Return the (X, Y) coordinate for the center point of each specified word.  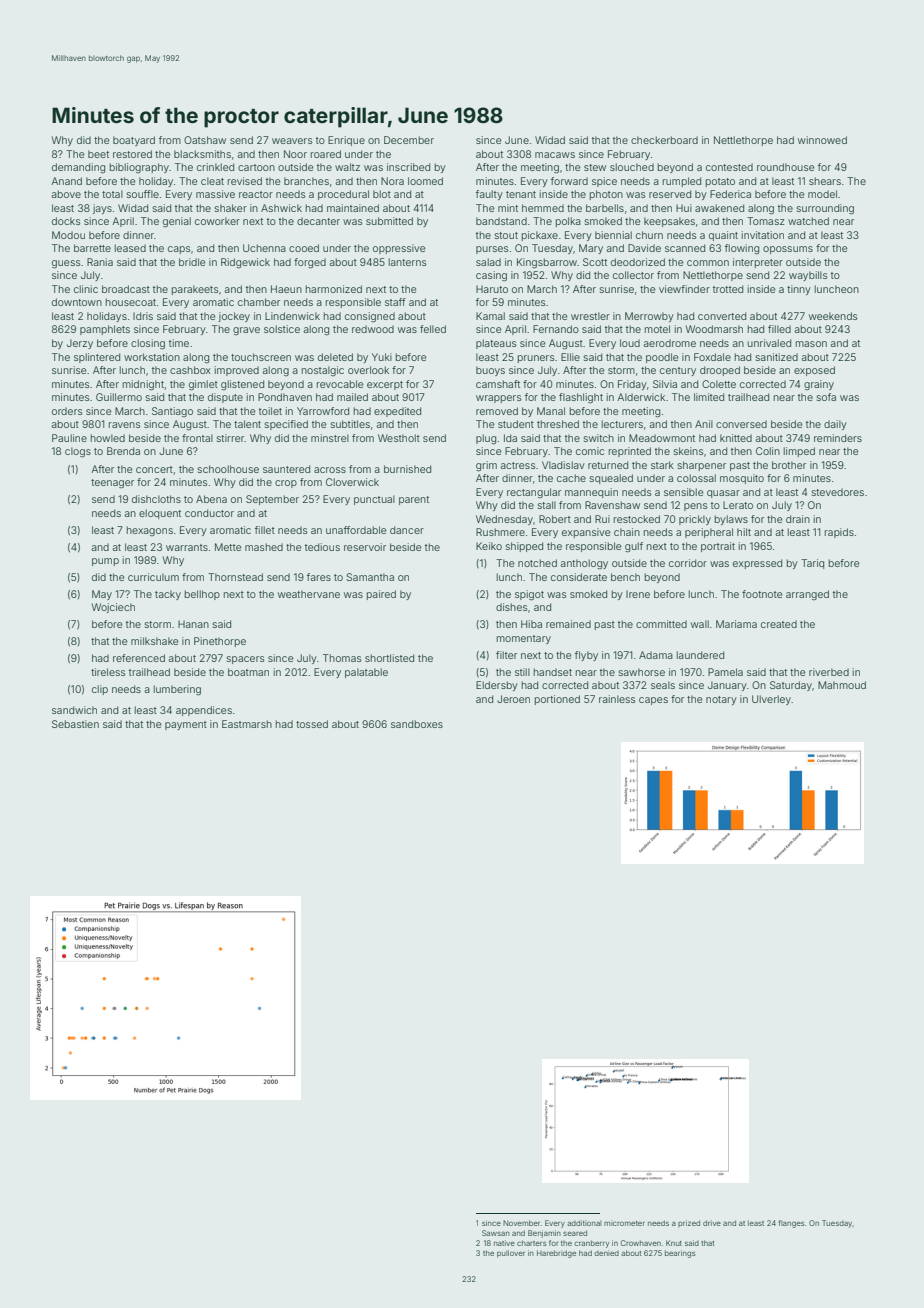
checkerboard (664, 140)
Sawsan (496, 1233)
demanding (78, 168)
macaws (555, 155)
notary (721, 700)
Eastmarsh (247, 724)
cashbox (190, 370)
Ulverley (771, 700)
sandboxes (417, 724)
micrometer (624, 1223)
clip (100, 690)
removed (497, 411)
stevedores (837, 492)
